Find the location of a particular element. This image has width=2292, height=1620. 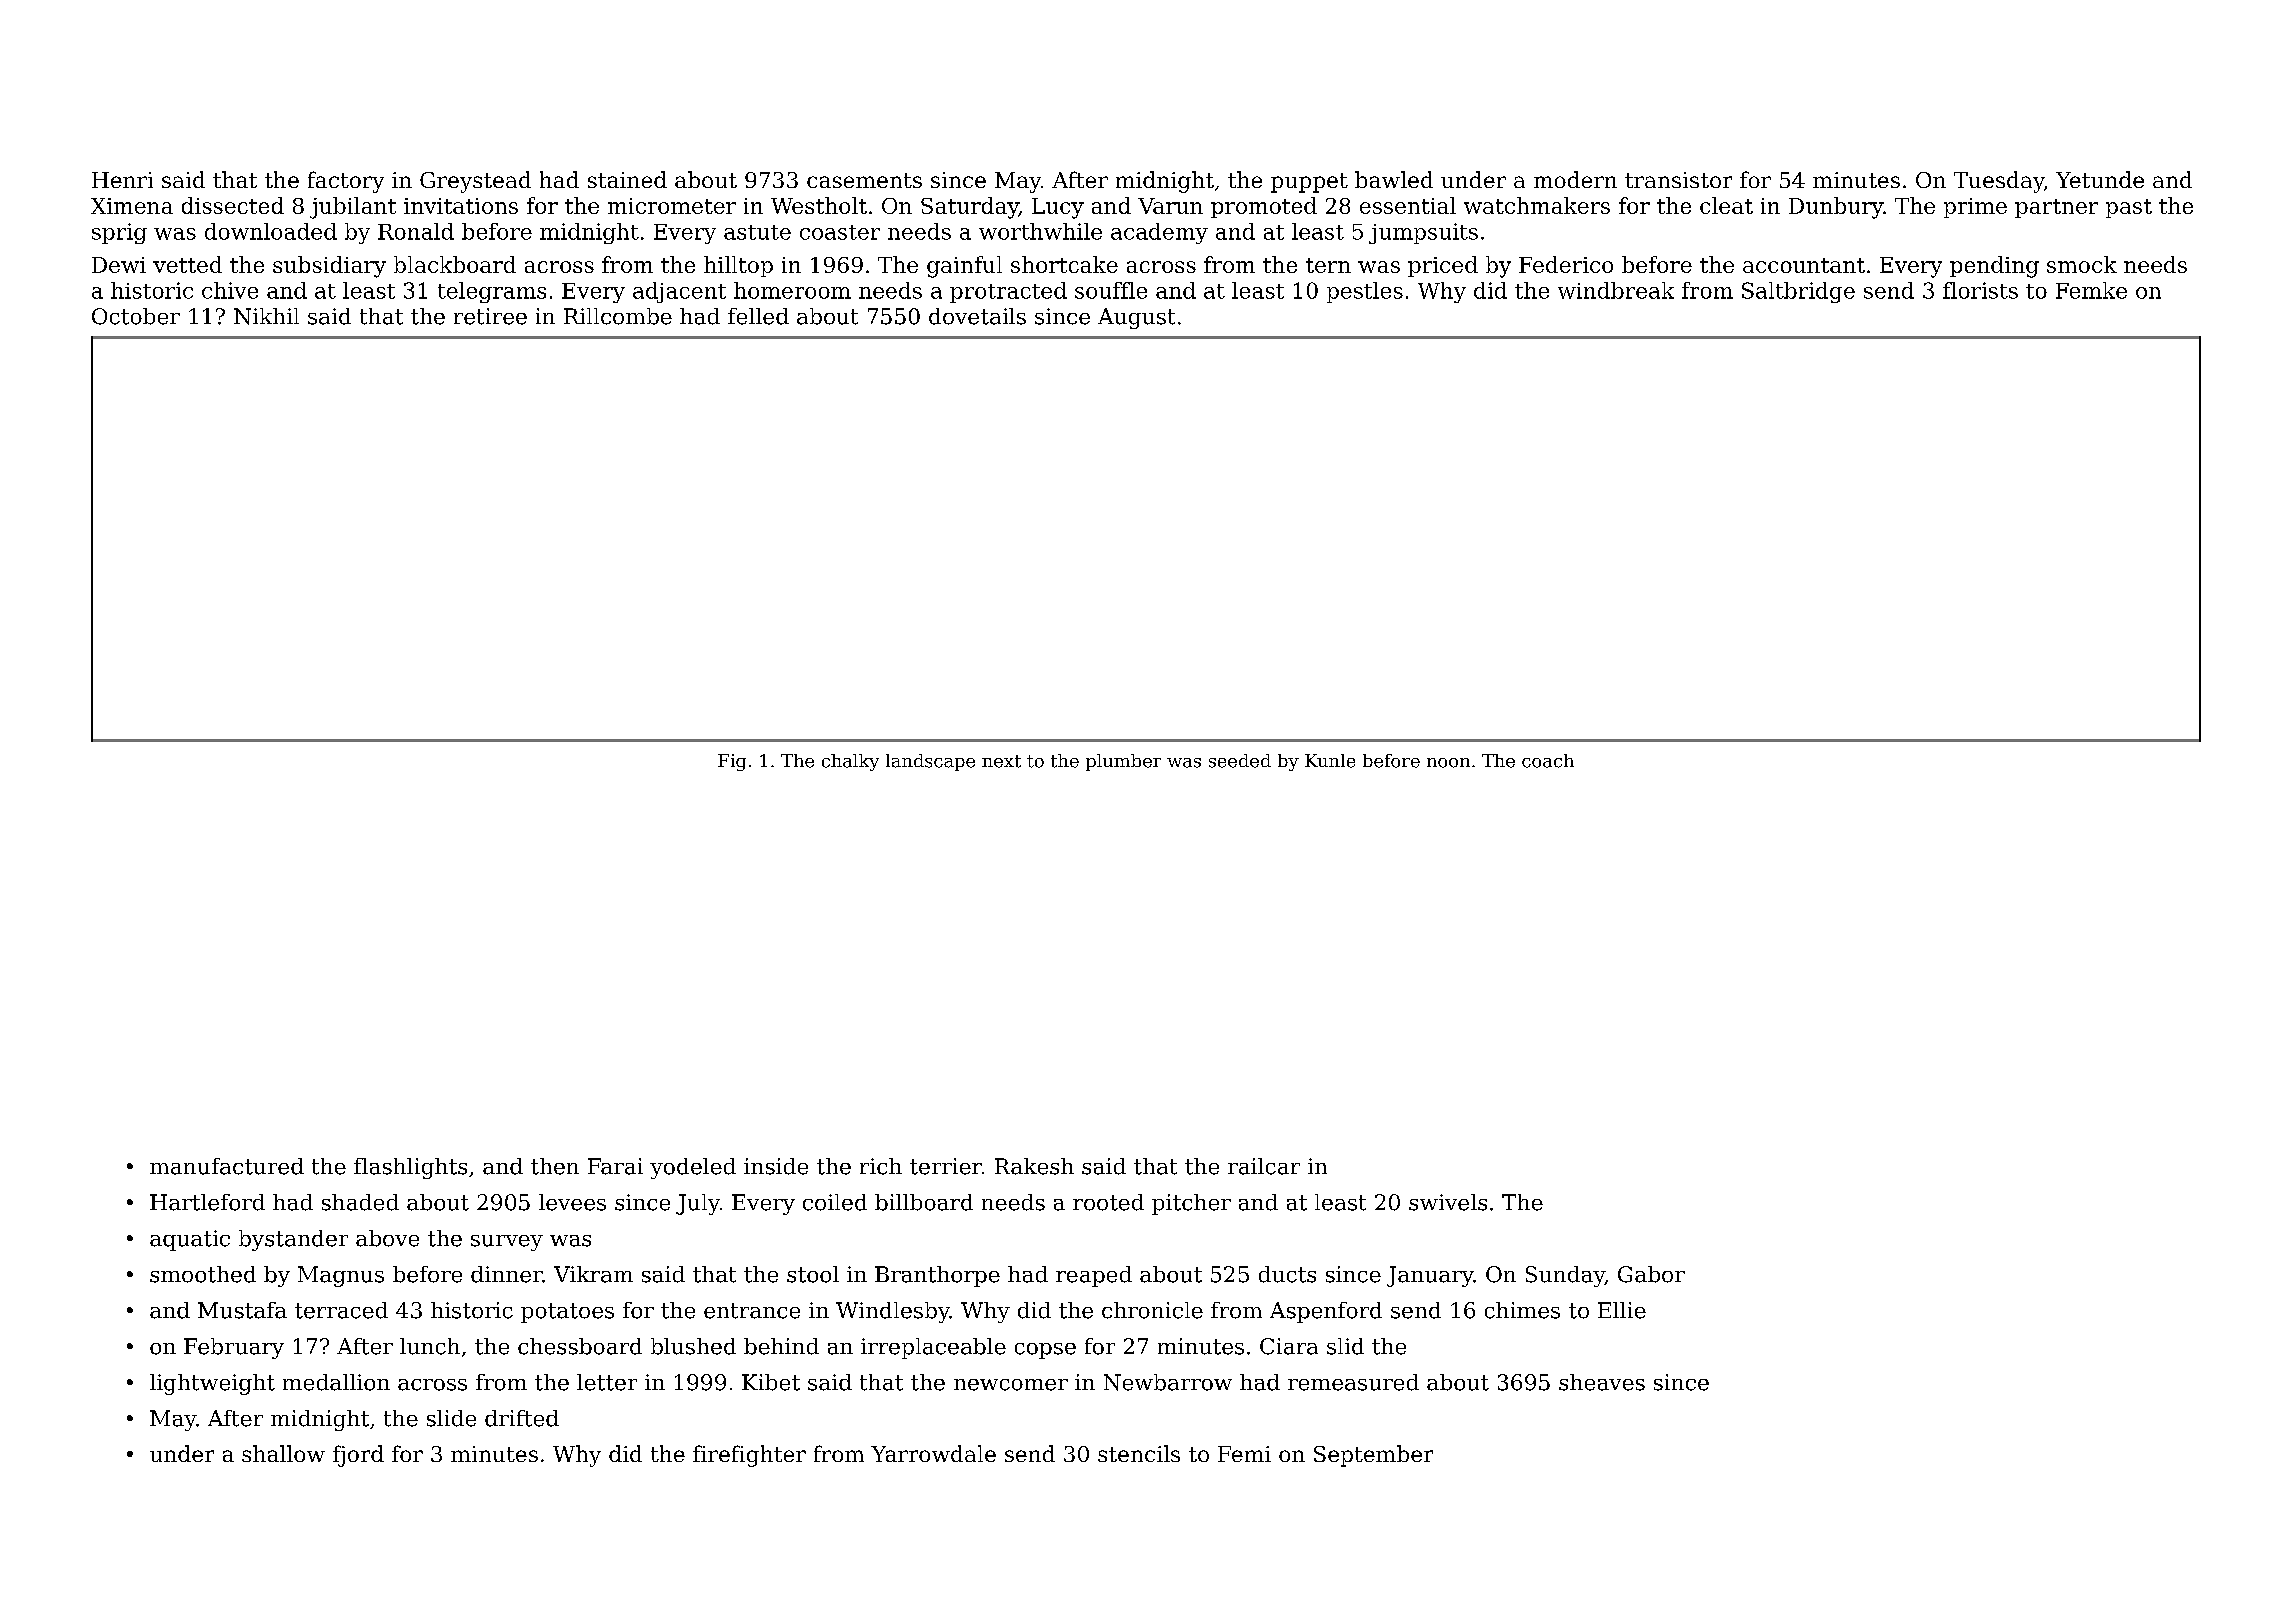

levees is located at coordinates (572, 1202).
